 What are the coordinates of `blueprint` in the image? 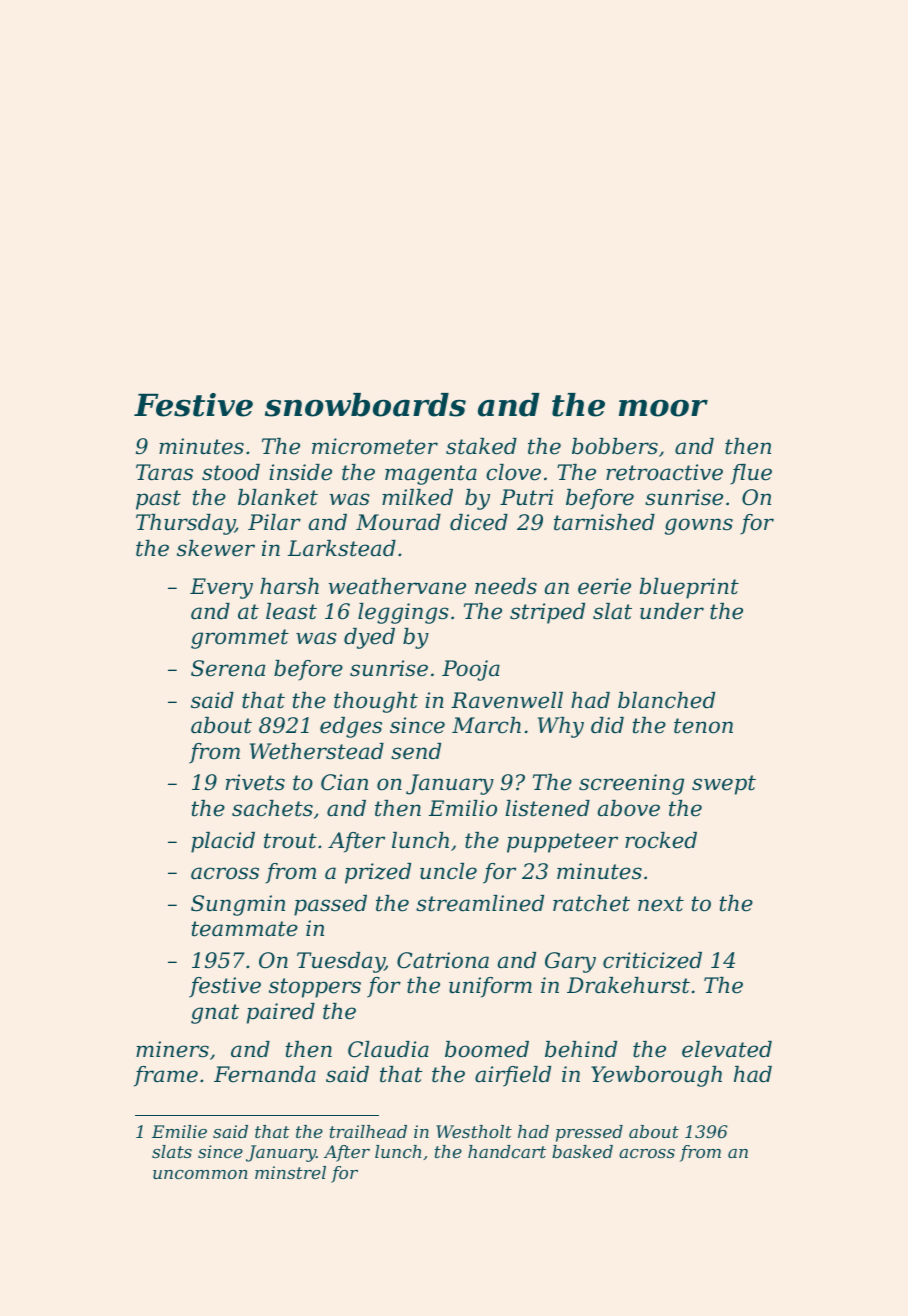 It's located at (689, 588).
